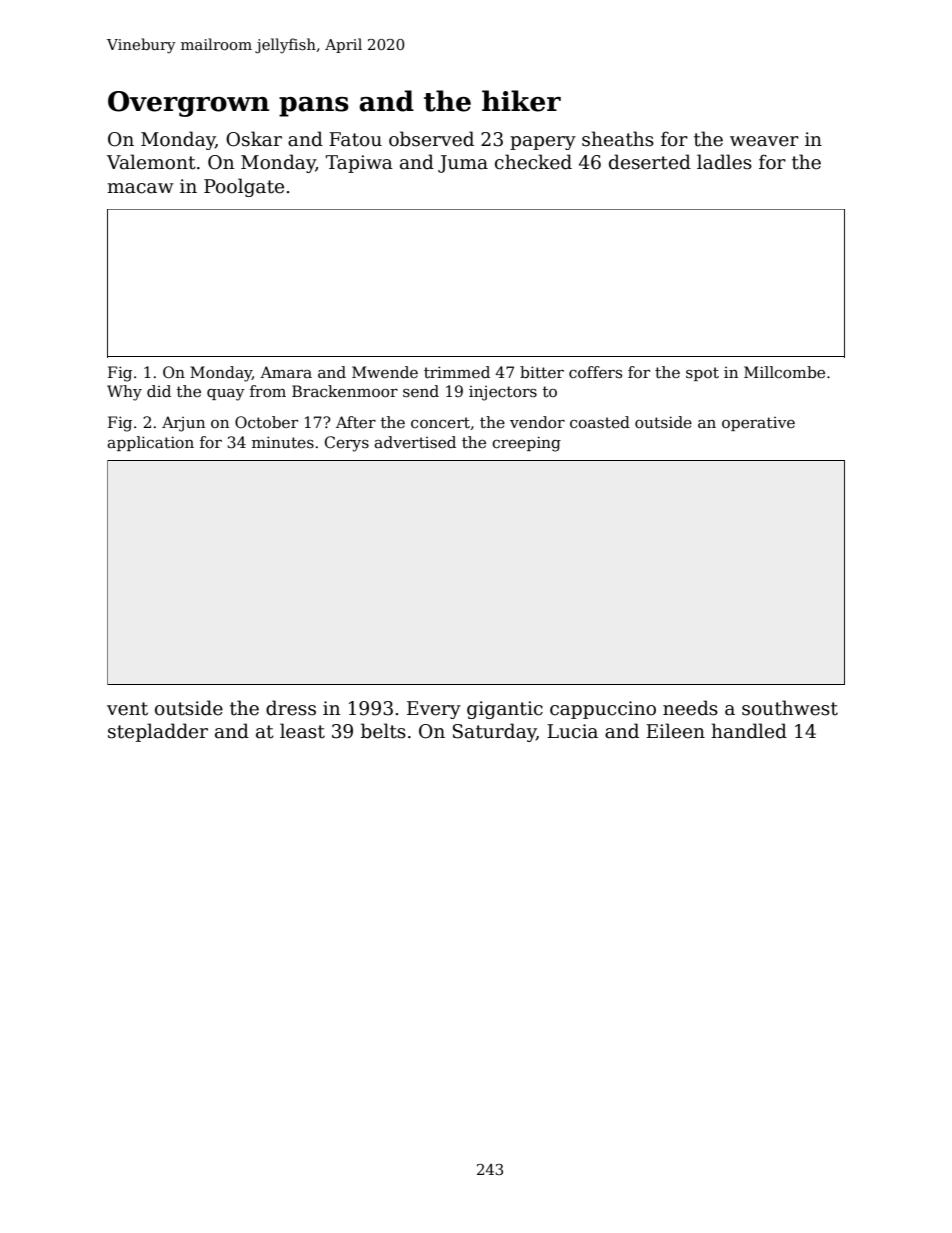  What do you see at coordinates (421, 391) in the image?
I see `send` at bounding box center [421, 391].
